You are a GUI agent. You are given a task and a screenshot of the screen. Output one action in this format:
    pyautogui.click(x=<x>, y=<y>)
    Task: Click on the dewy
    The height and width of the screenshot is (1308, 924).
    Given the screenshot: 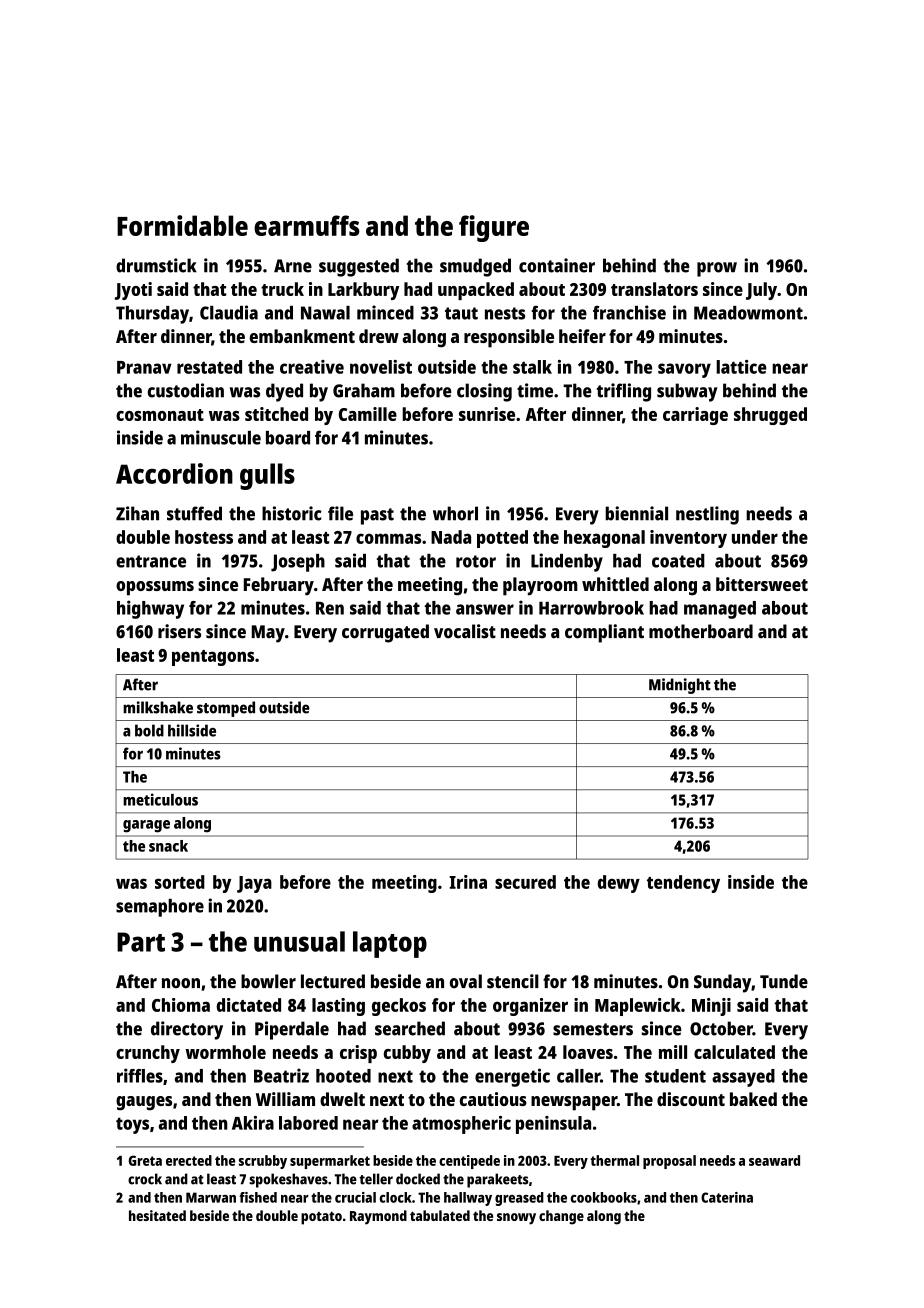 What is the action you would take?
    pyautogui.click(x=619, y=884)
